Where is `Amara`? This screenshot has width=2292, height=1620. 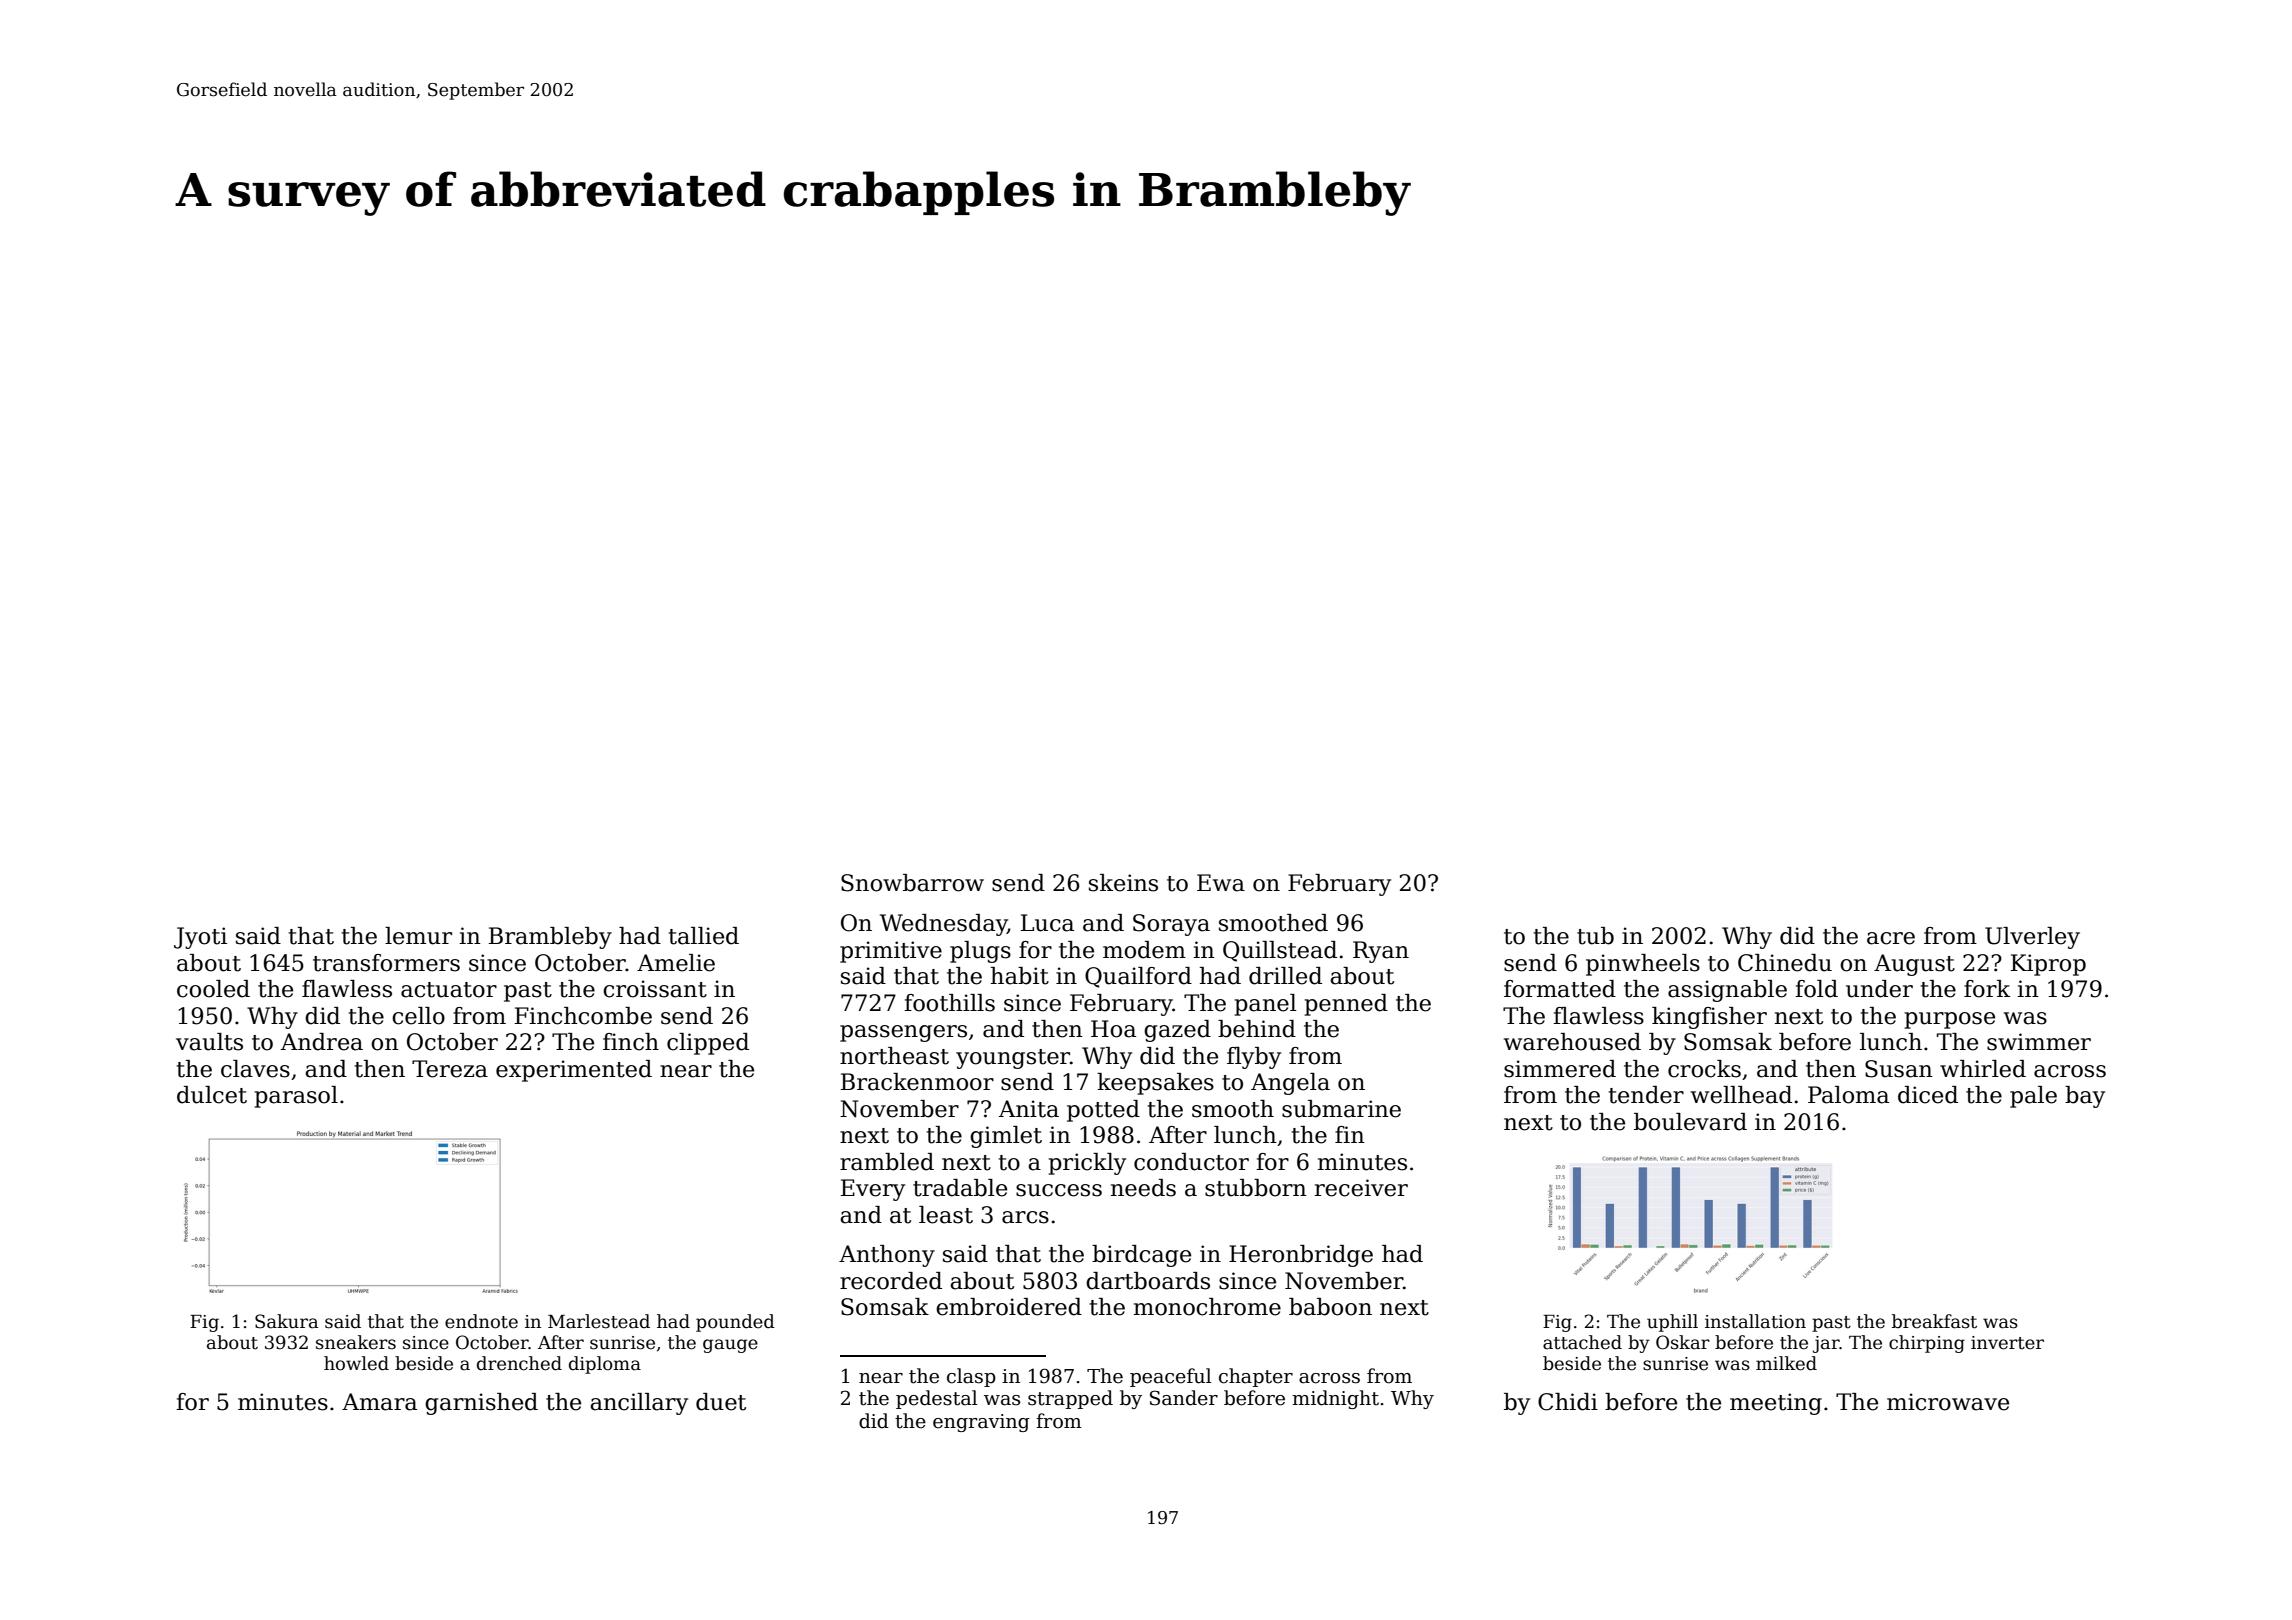
Amara is located at coordinates (379, 1402).
